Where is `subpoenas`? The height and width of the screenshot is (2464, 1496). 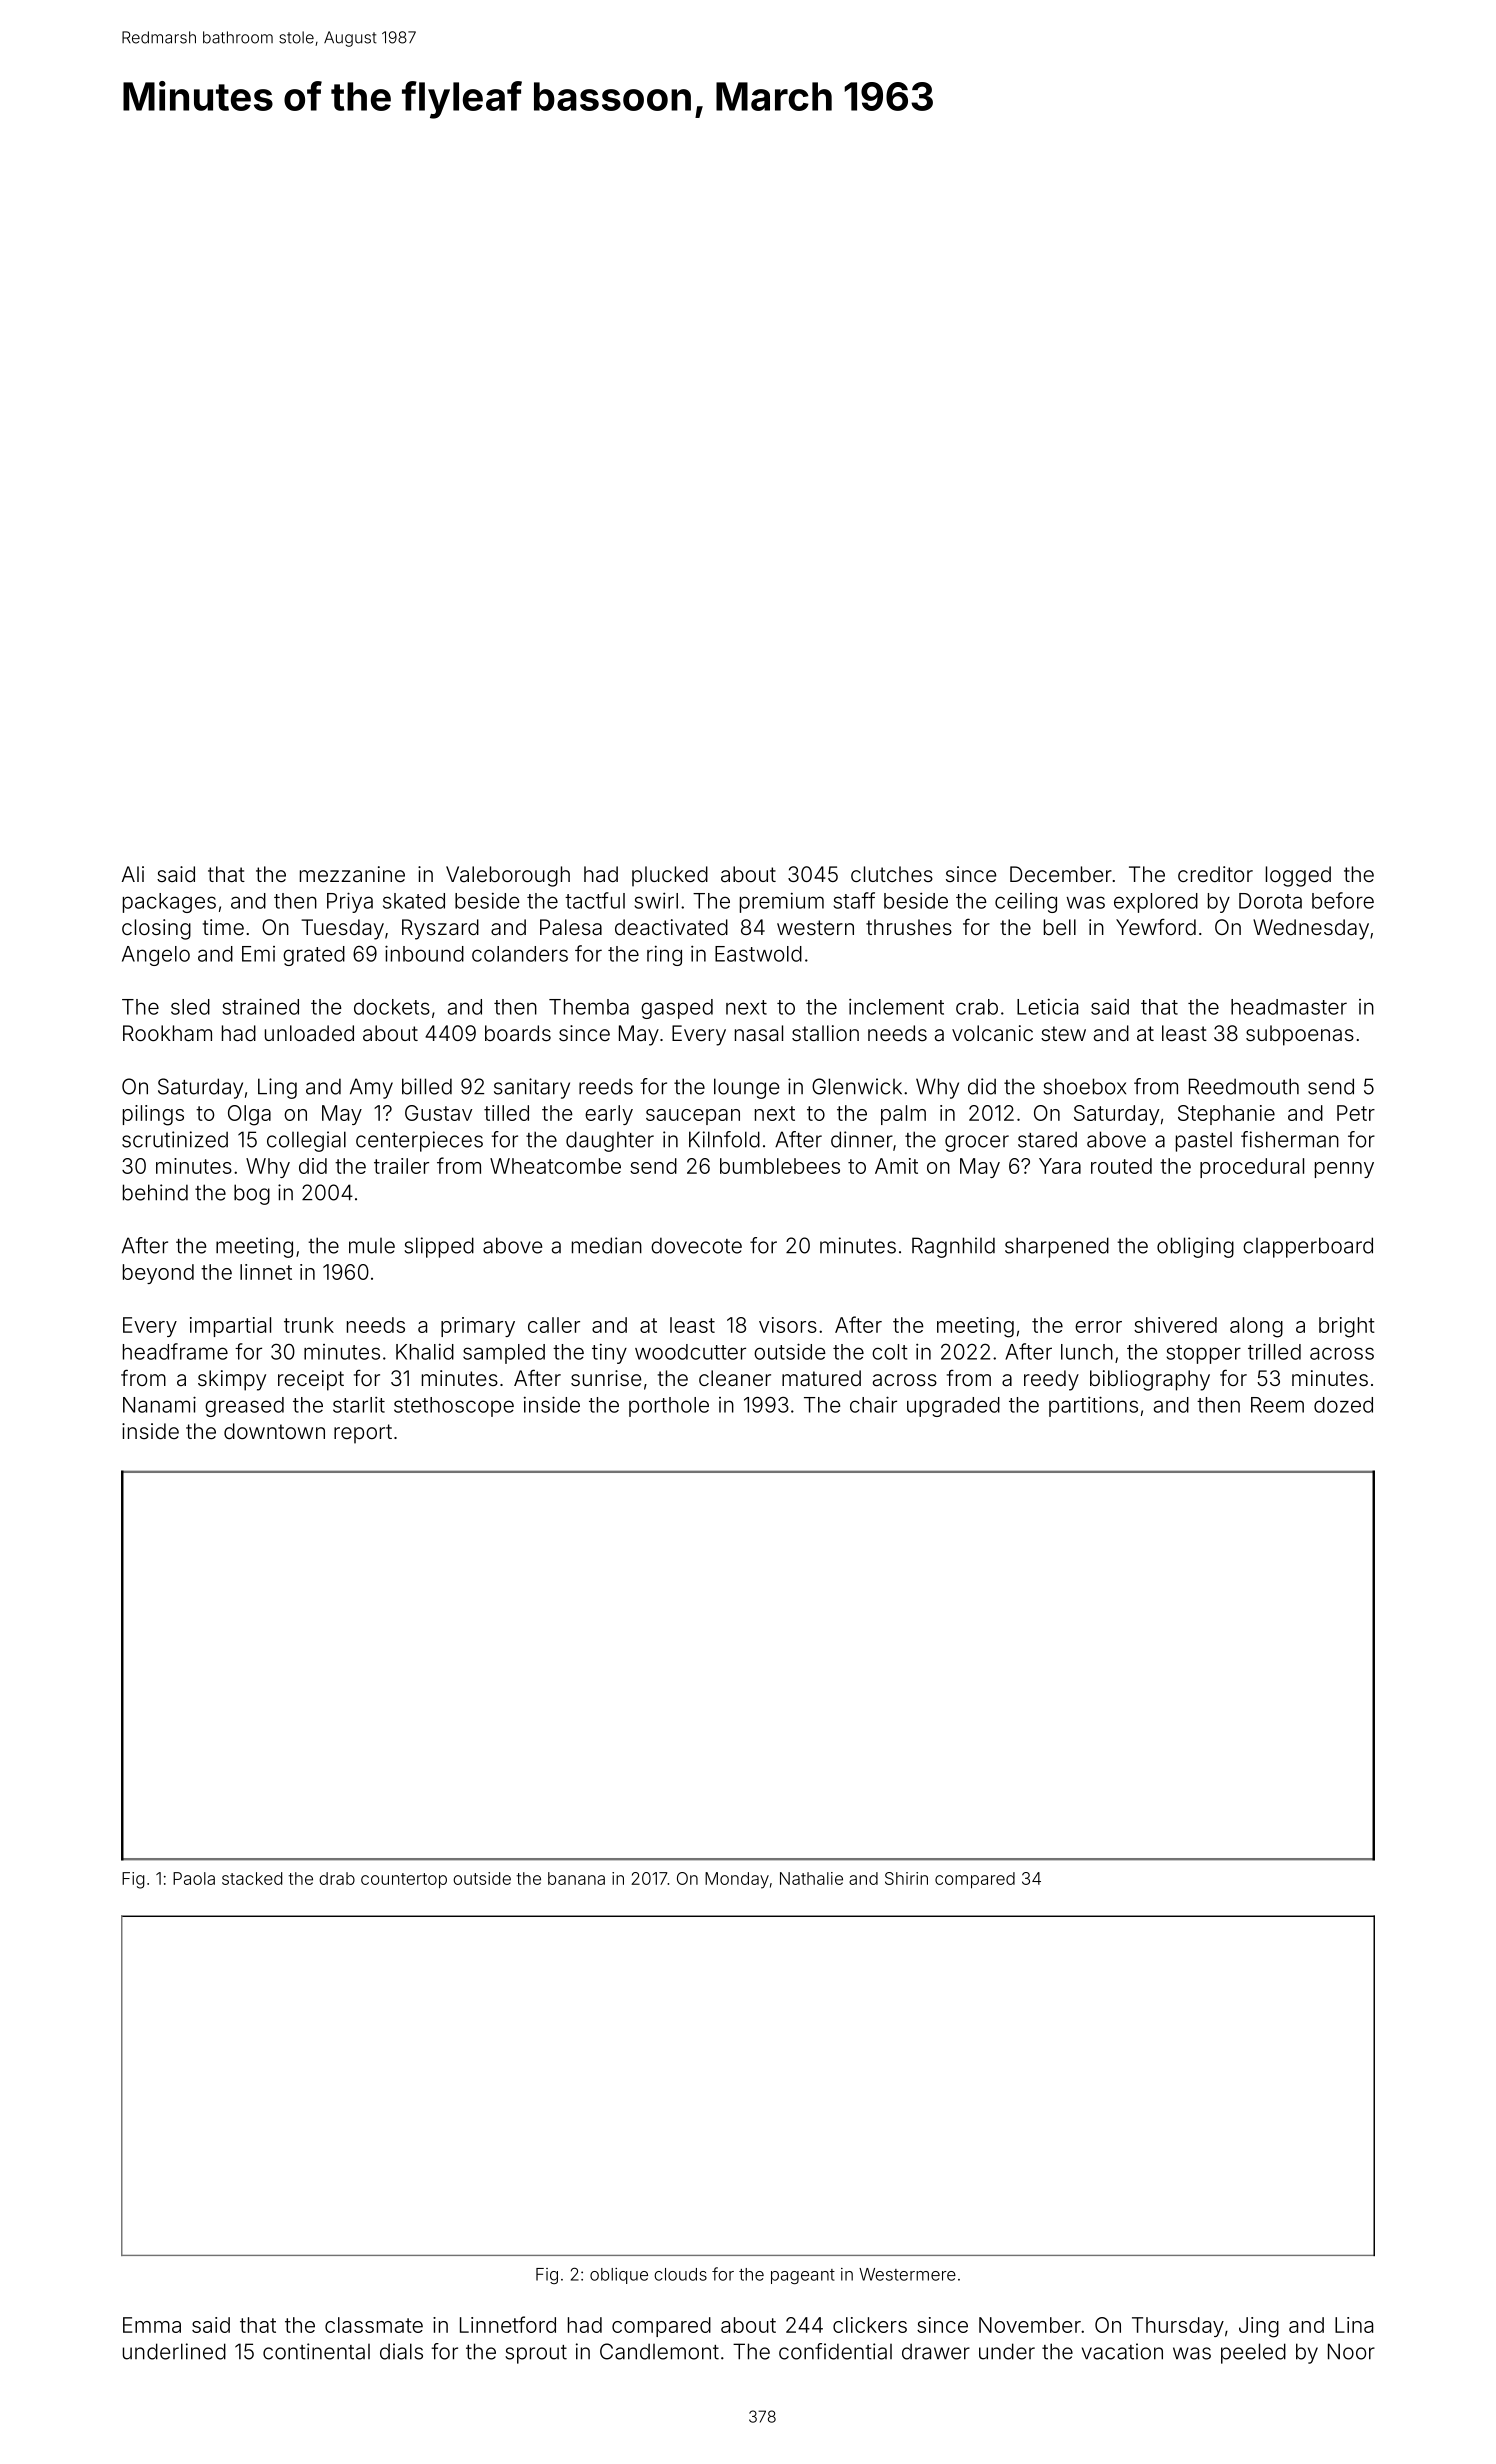 subpoenas is located at coordinates (1300, 1035).
